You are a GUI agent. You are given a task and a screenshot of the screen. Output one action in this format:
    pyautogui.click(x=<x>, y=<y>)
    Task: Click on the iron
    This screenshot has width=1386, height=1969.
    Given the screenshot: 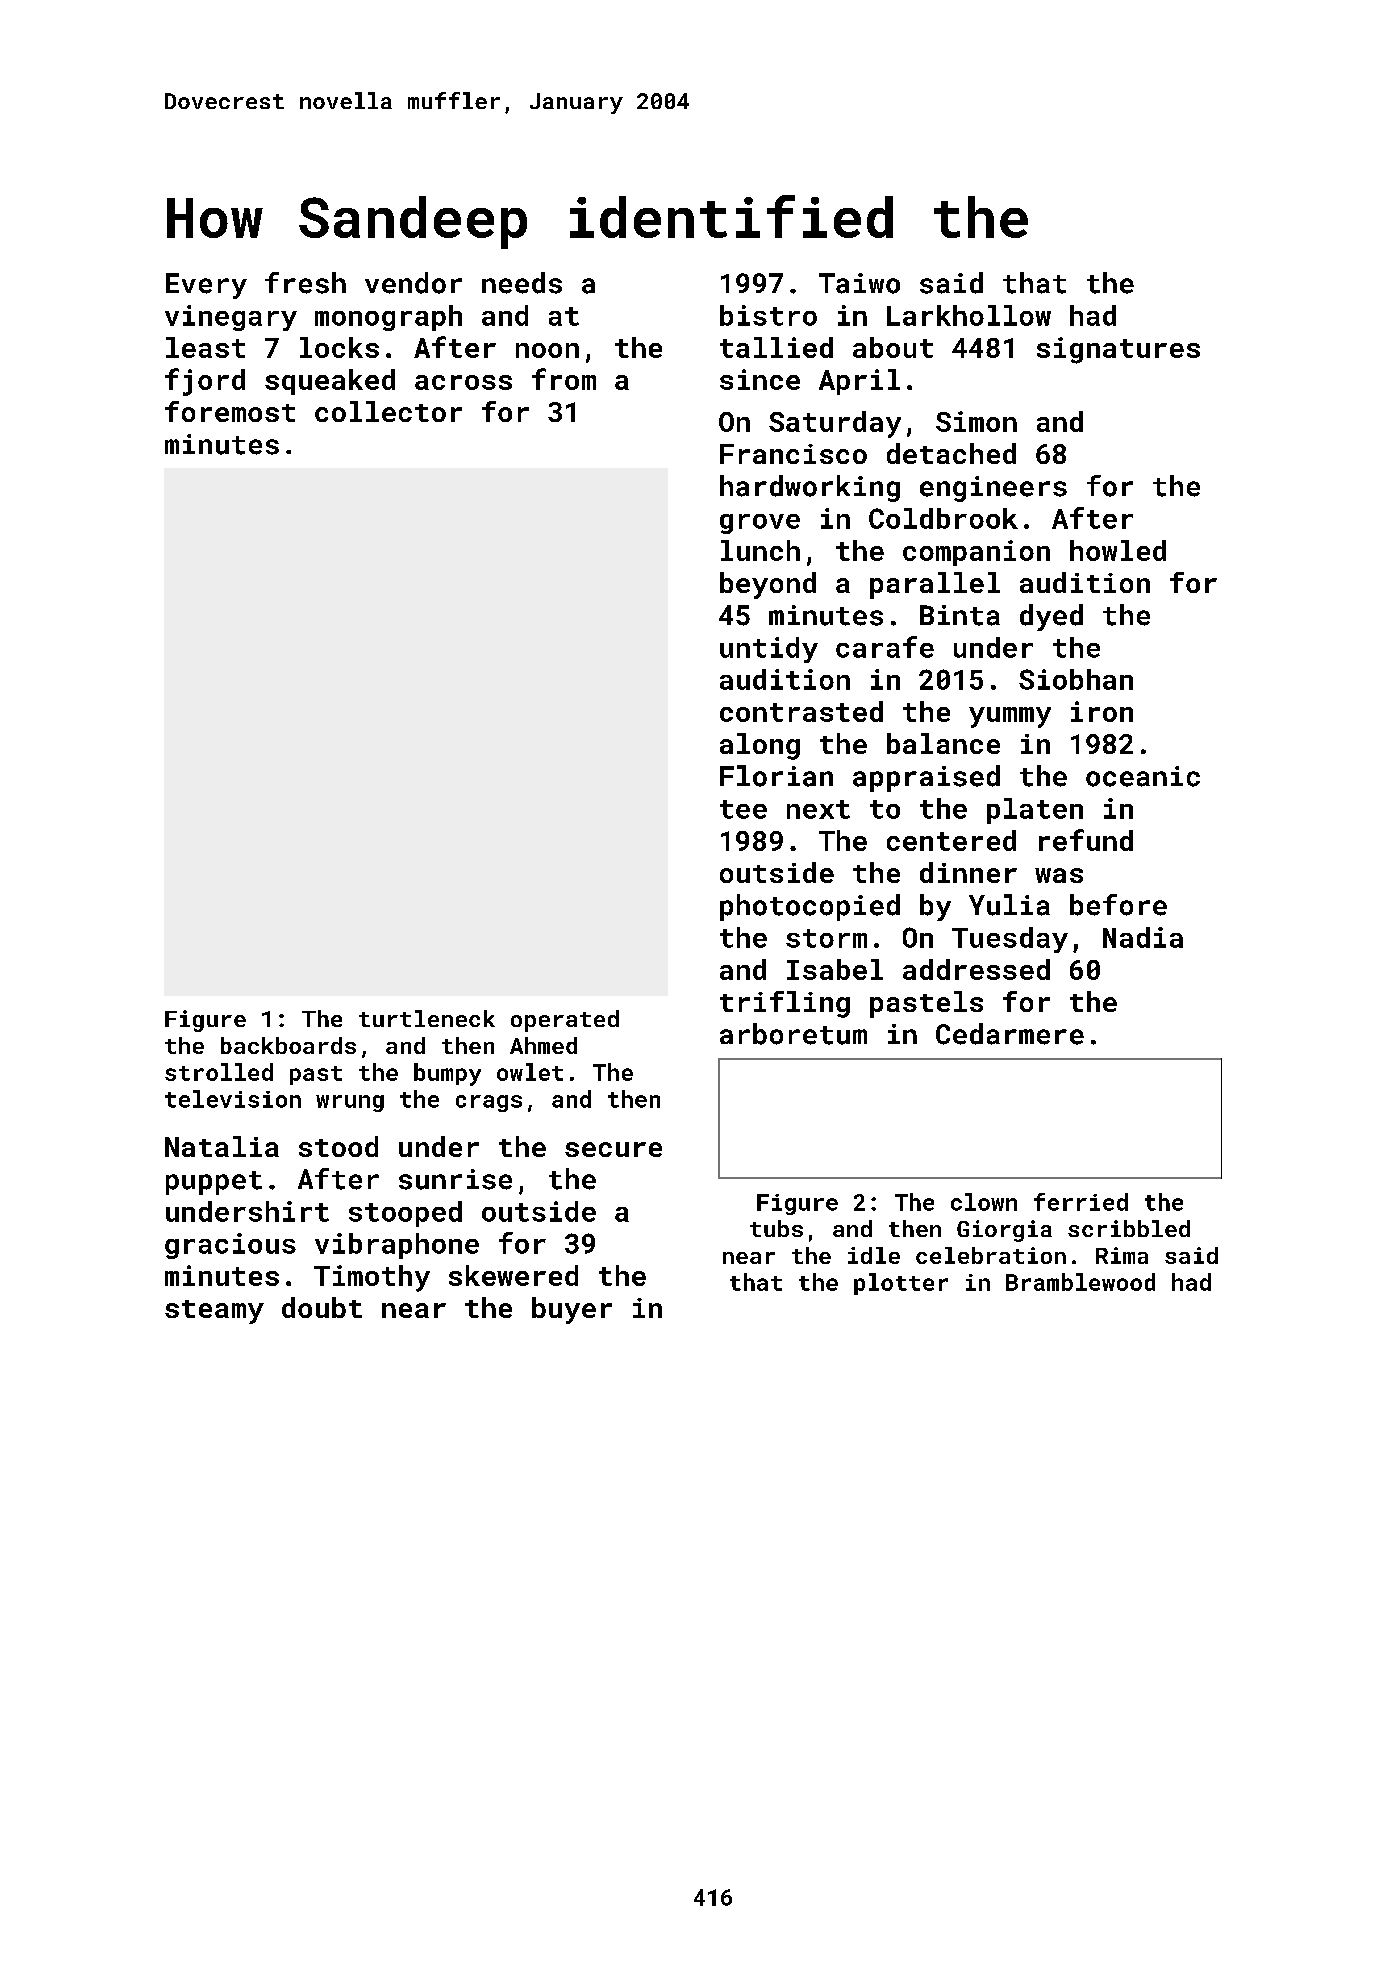 What is the action you would take?
    pyautogui.click(x=1102, y=711)
